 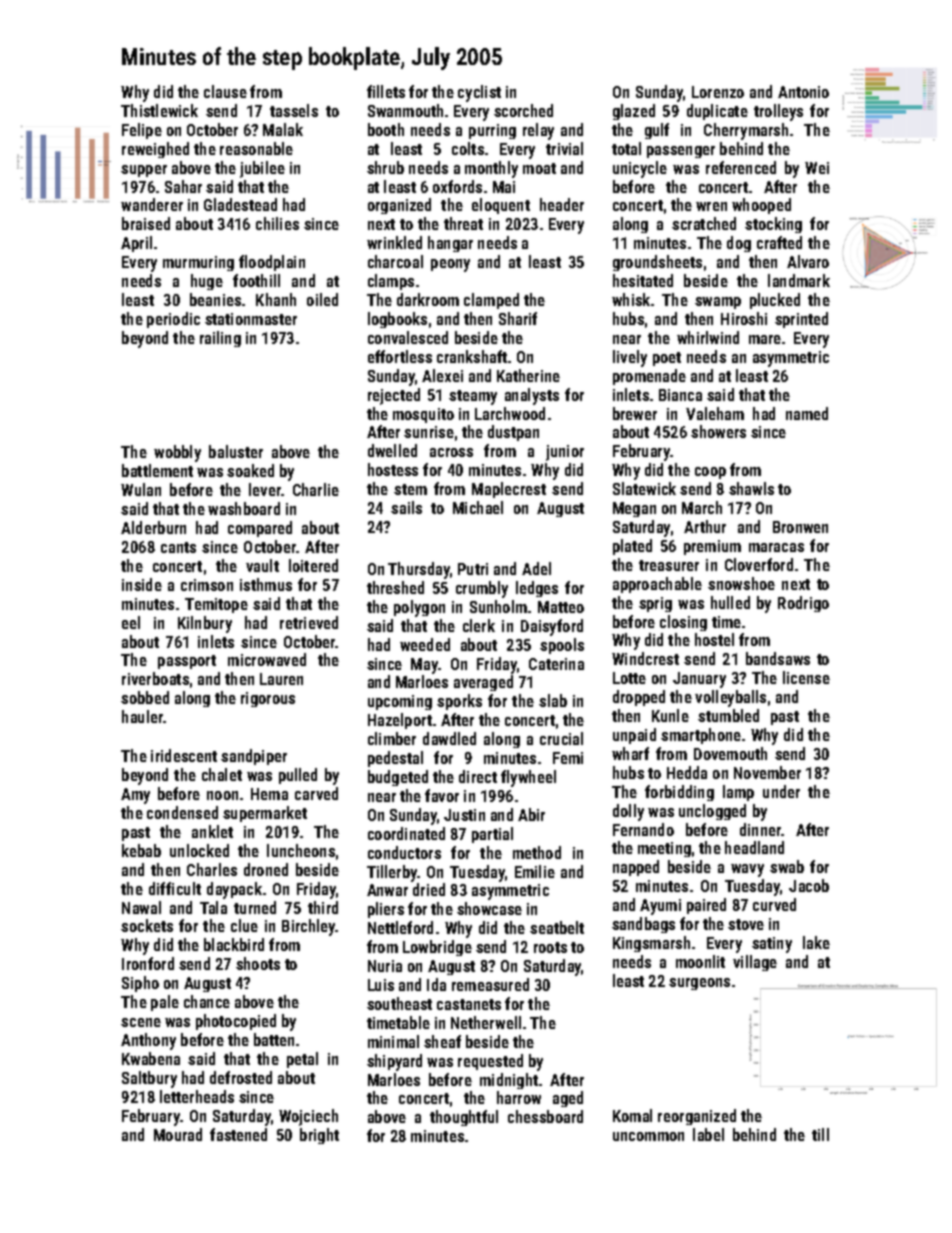 What do you see at coordinates (545, 1116) in the image?
I see `chessboard` at bounding box center [545, 1116].
